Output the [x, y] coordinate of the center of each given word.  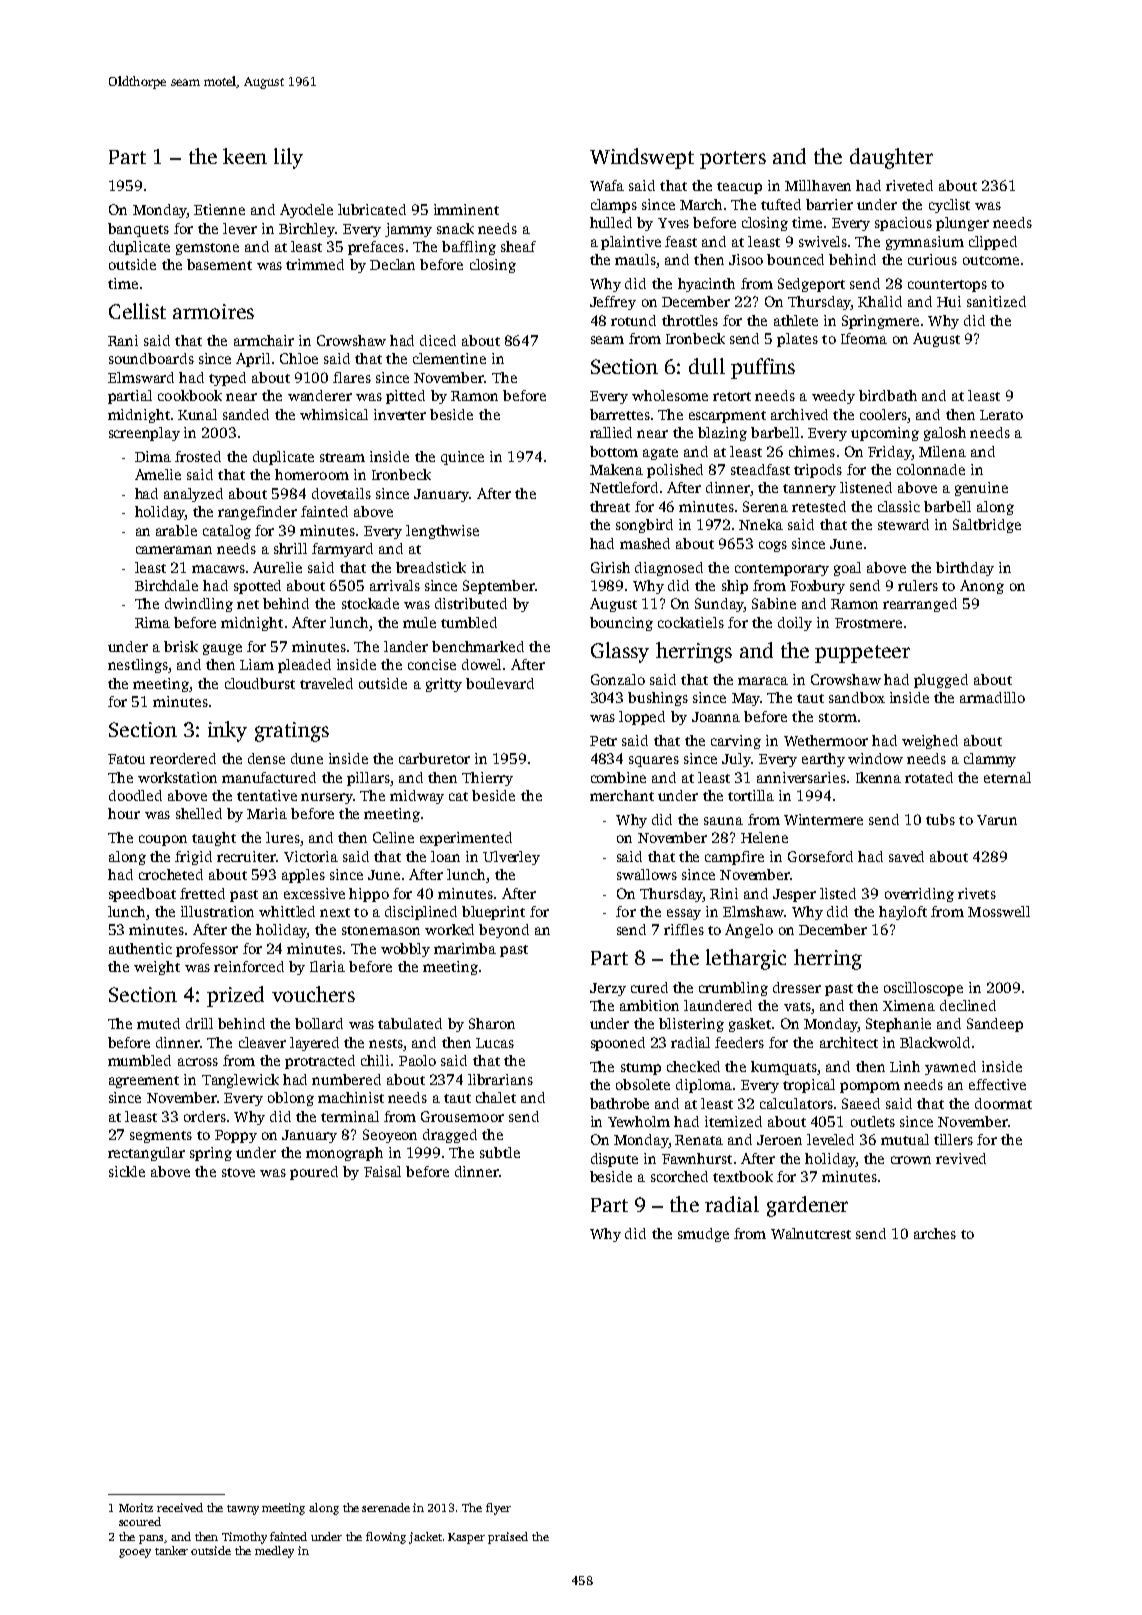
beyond [504, 931]
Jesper [794, 895]
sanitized [996, 301]
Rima [152, 622]
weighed [930, 742]
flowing [386, 1538]
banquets [138, 230]
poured [314, 1173]
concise [432, 664]
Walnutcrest [811, 1233]
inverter [400, 414]
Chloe [299, 358]
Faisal [382, 1171]
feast [681, 241]
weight [157, 968]
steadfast [760, 469]
